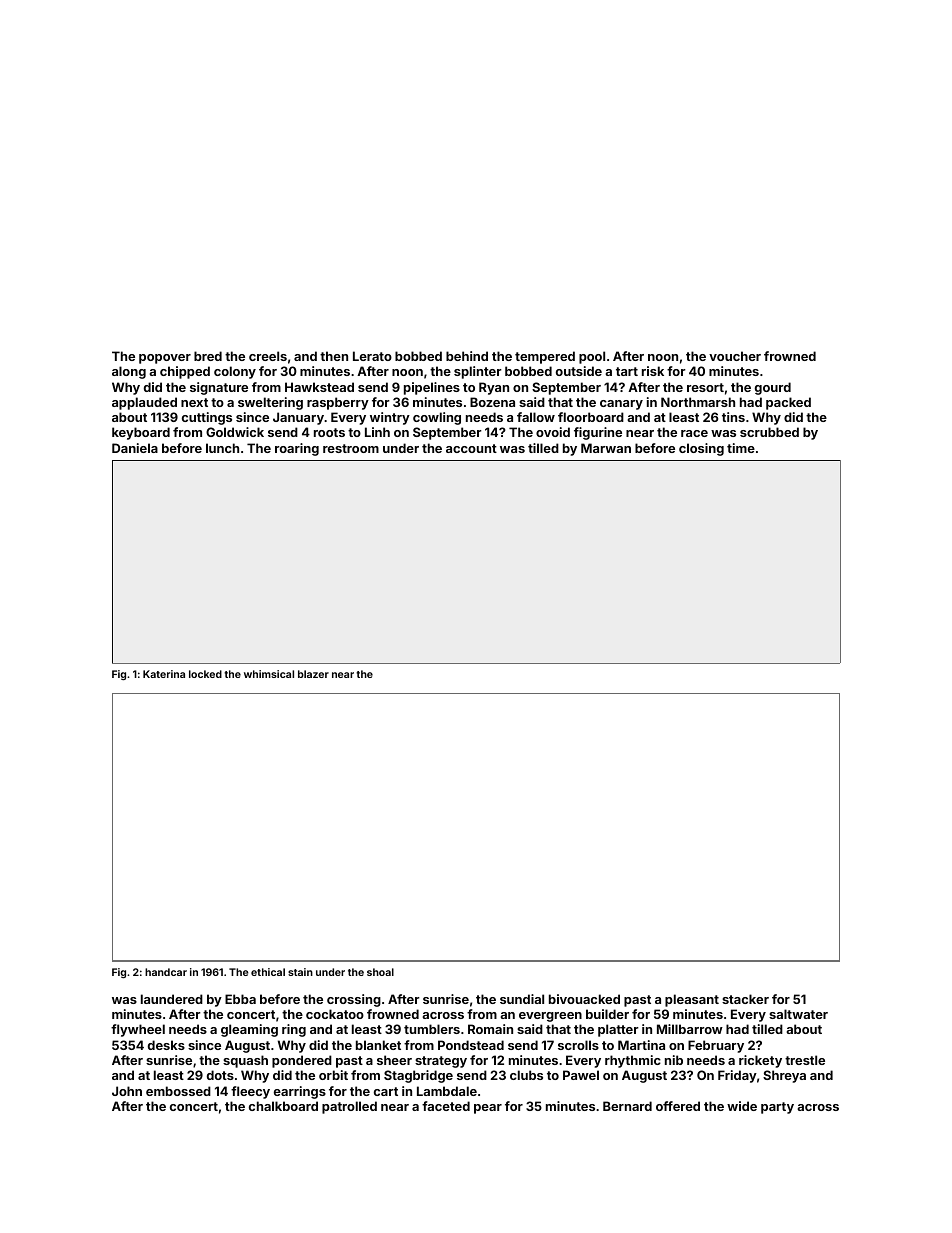 The width and height of the screenshot is (952, 1233). I want to click on ethical, so click(268, 972).
